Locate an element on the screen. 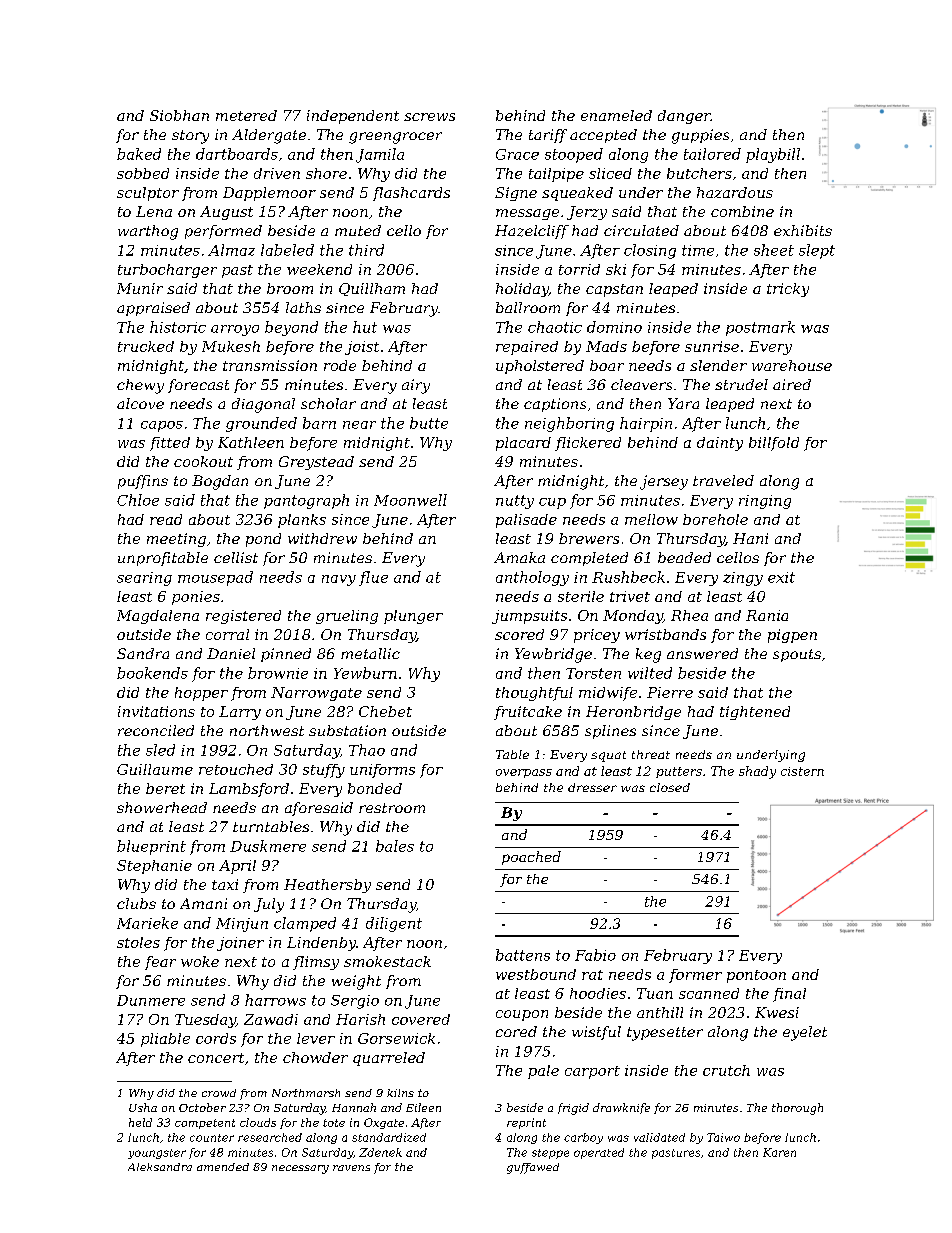  fruitcake is located at coordinates (528, 713).
